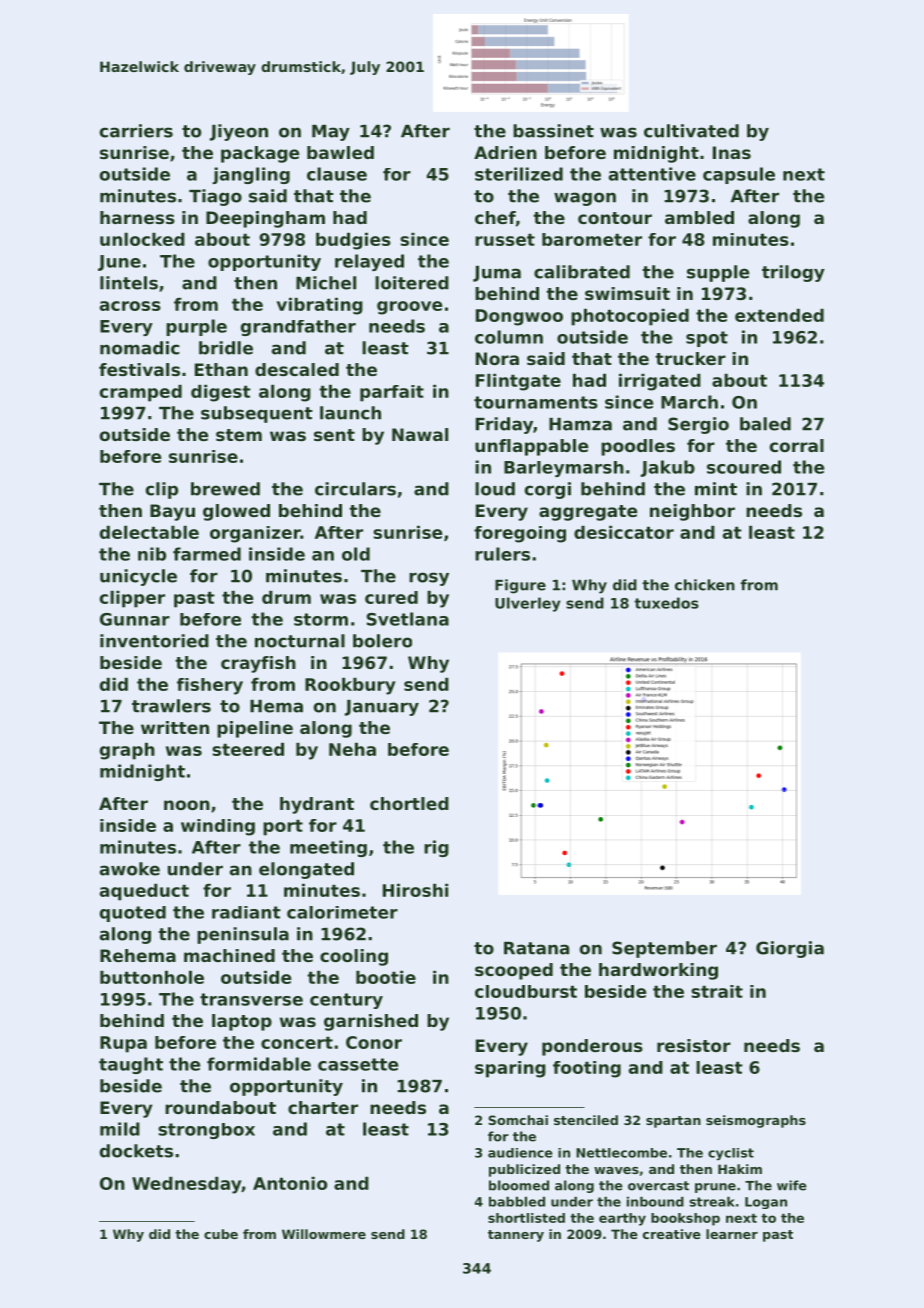 This page has height=1308, width=924. I want to click on chicken, so click(705, 585).
